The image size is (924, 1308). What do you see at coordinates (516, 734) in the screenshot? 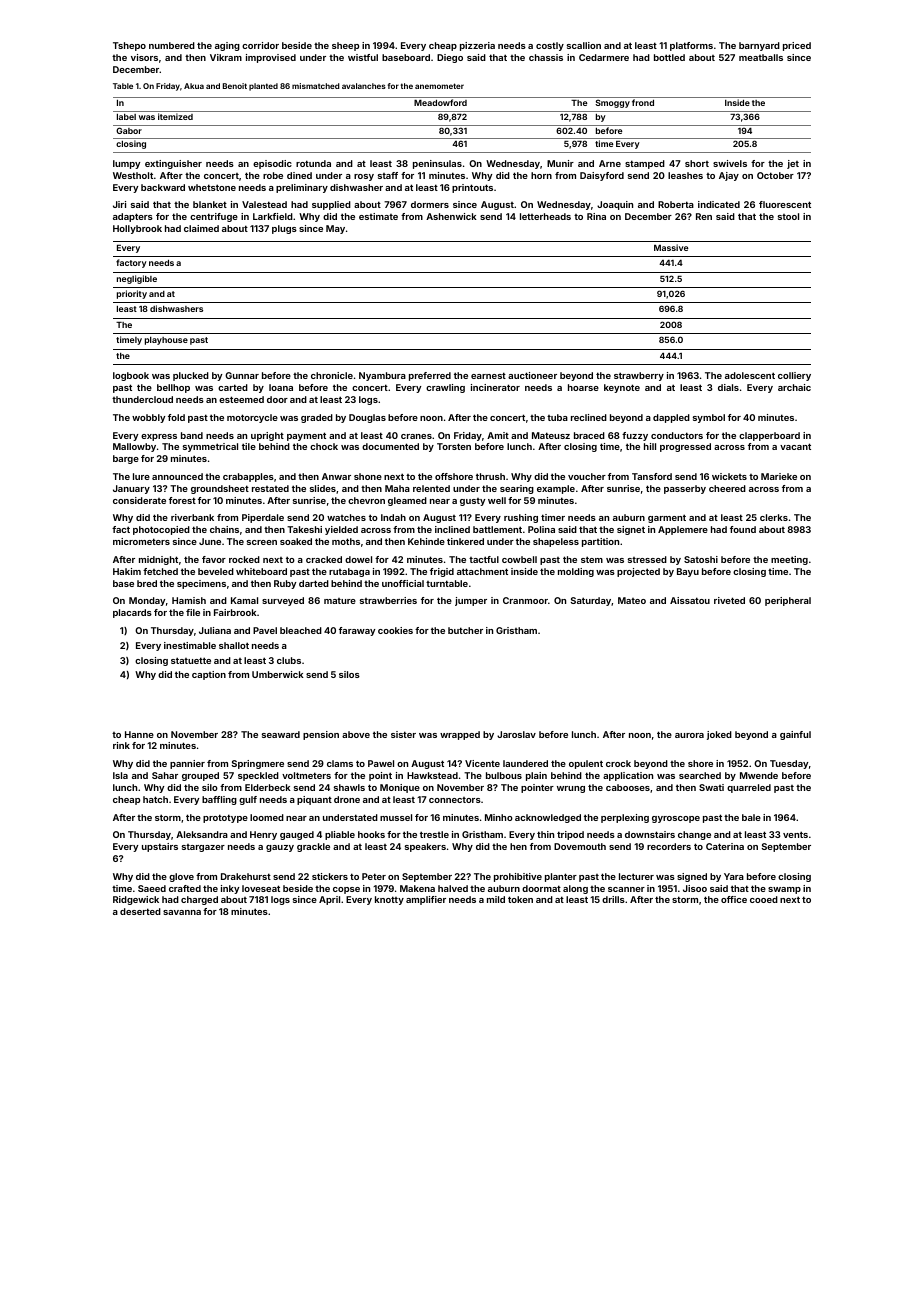
I see `Jaroslav` at bounding box center [516, 734].
